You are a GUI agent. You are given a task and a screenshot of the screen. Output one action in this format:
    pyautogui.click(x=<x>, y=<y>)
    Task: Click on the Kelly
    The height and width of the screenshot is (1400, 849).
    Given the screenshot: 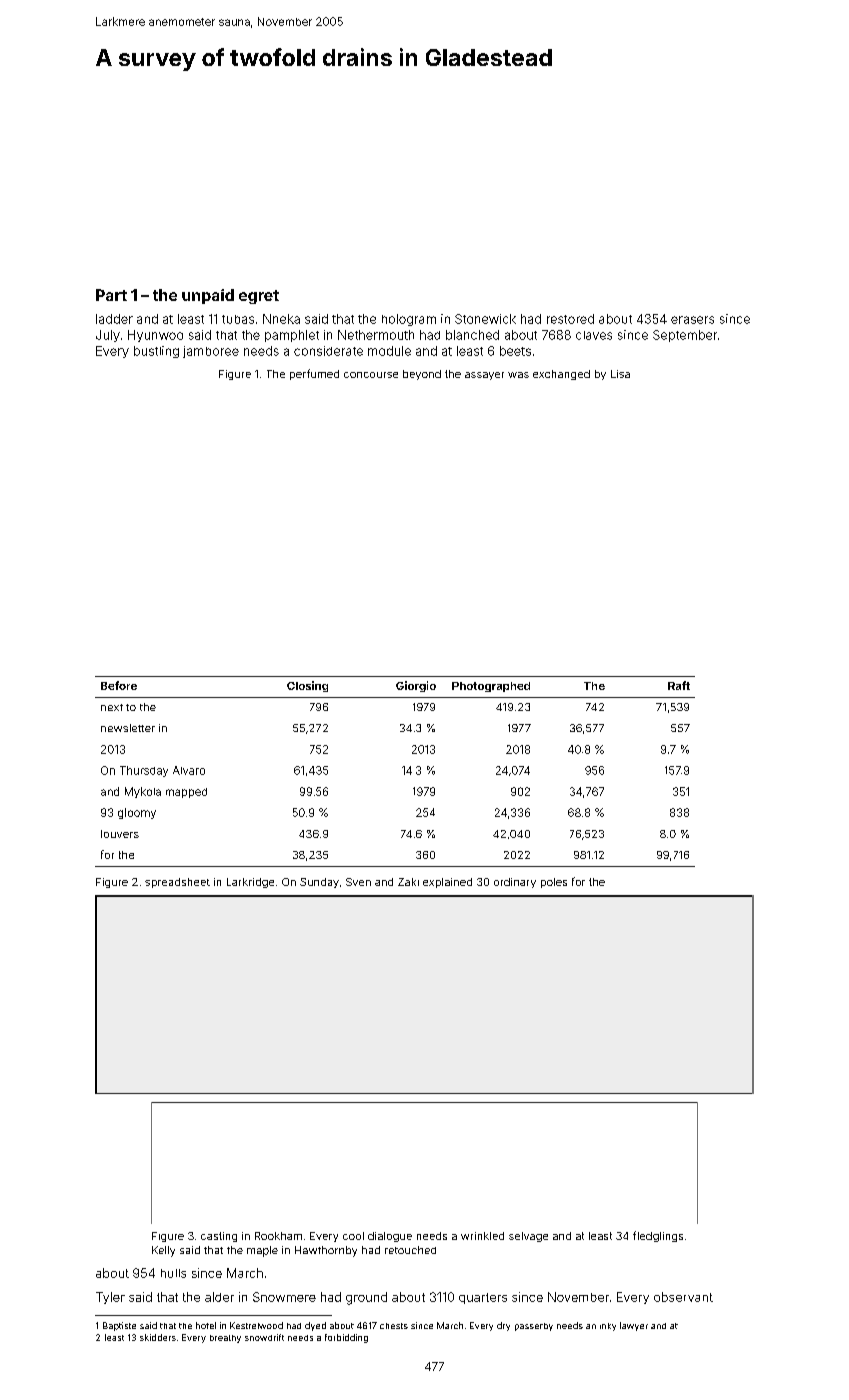 What is the action you would take?
    pyautogui.click(x=163, y=1251)
